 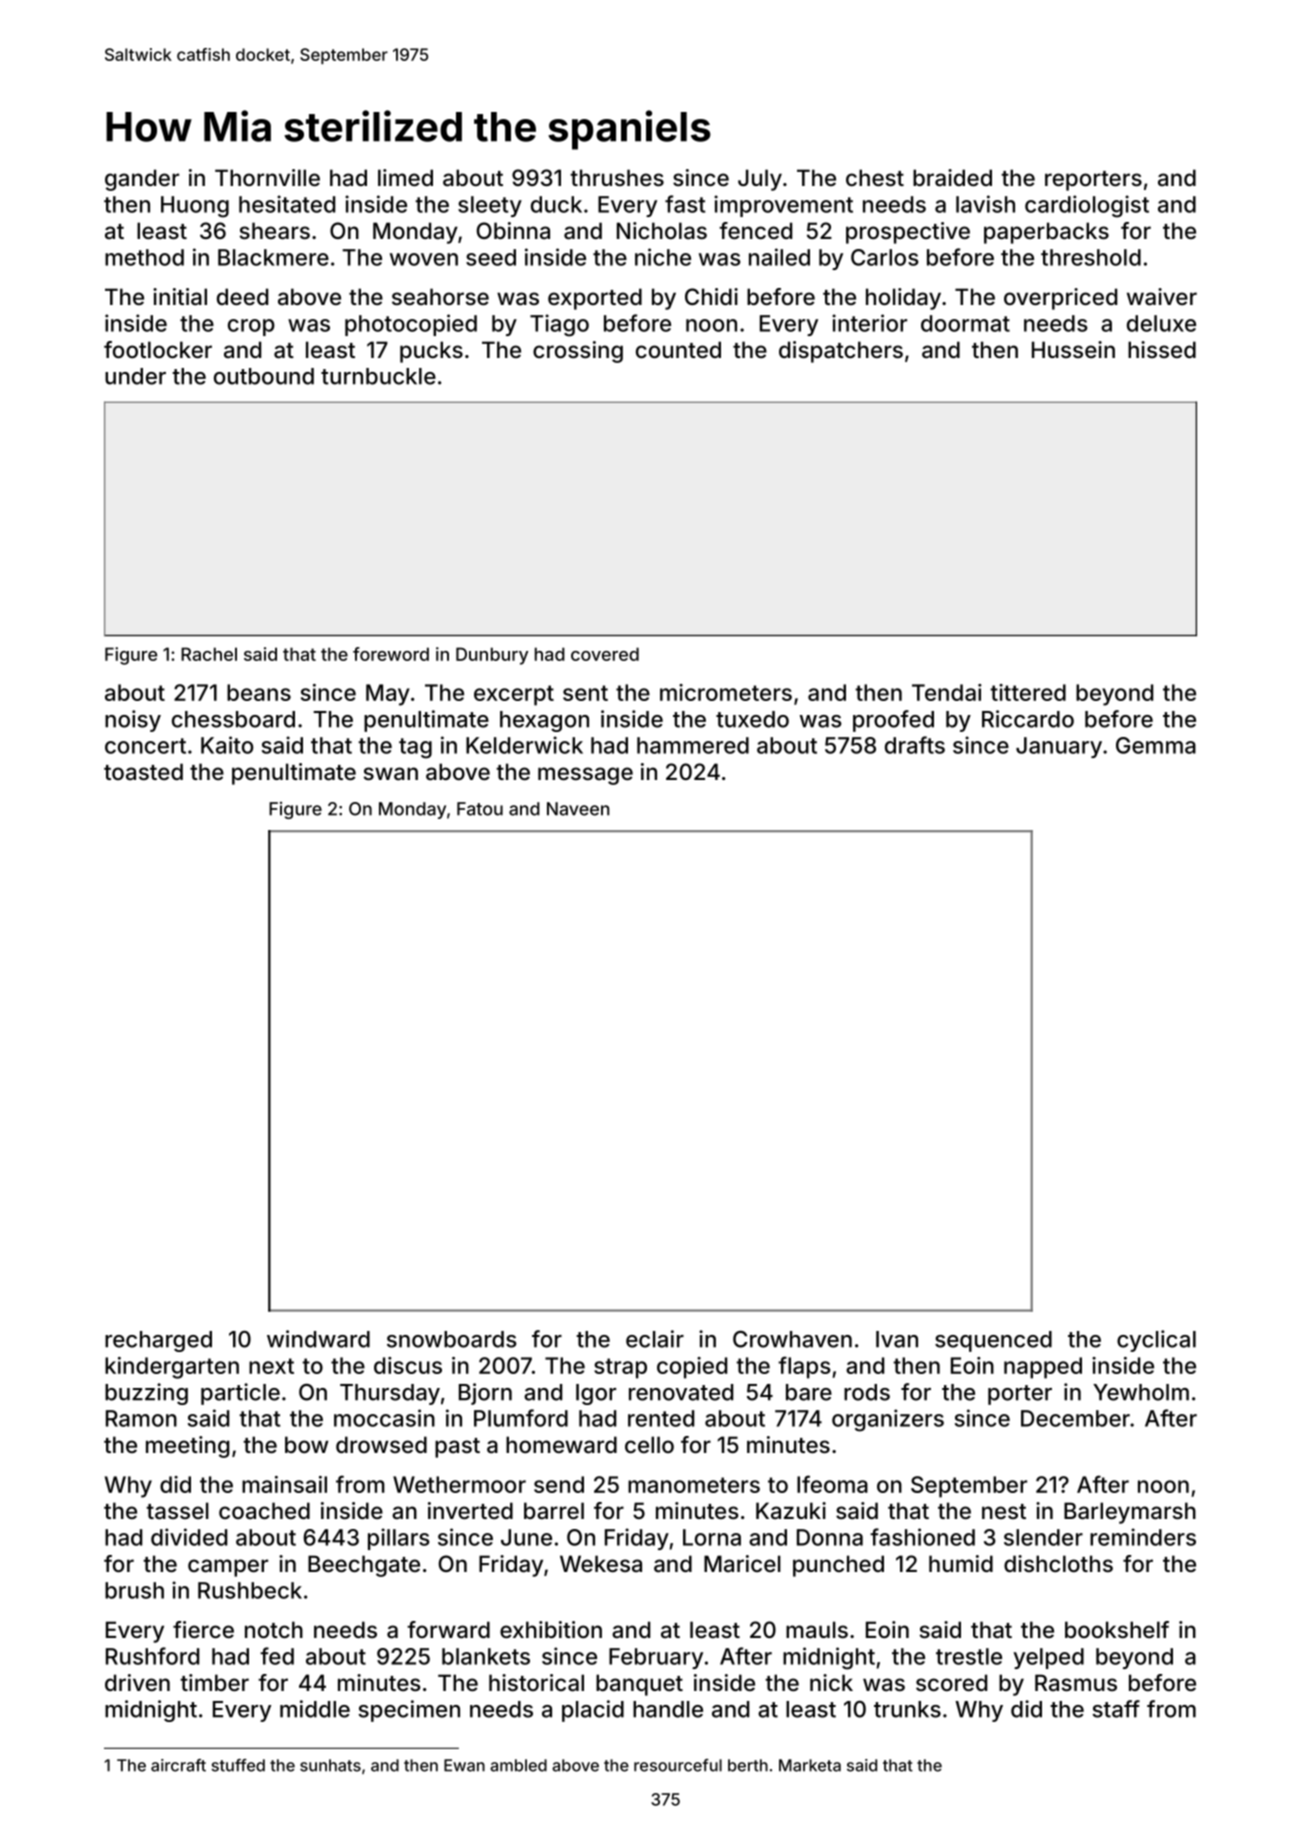 What do you see at coordinates (993, 1341) in the screenshot?
I see `sequenced` at bounding box center [993, 1341].
